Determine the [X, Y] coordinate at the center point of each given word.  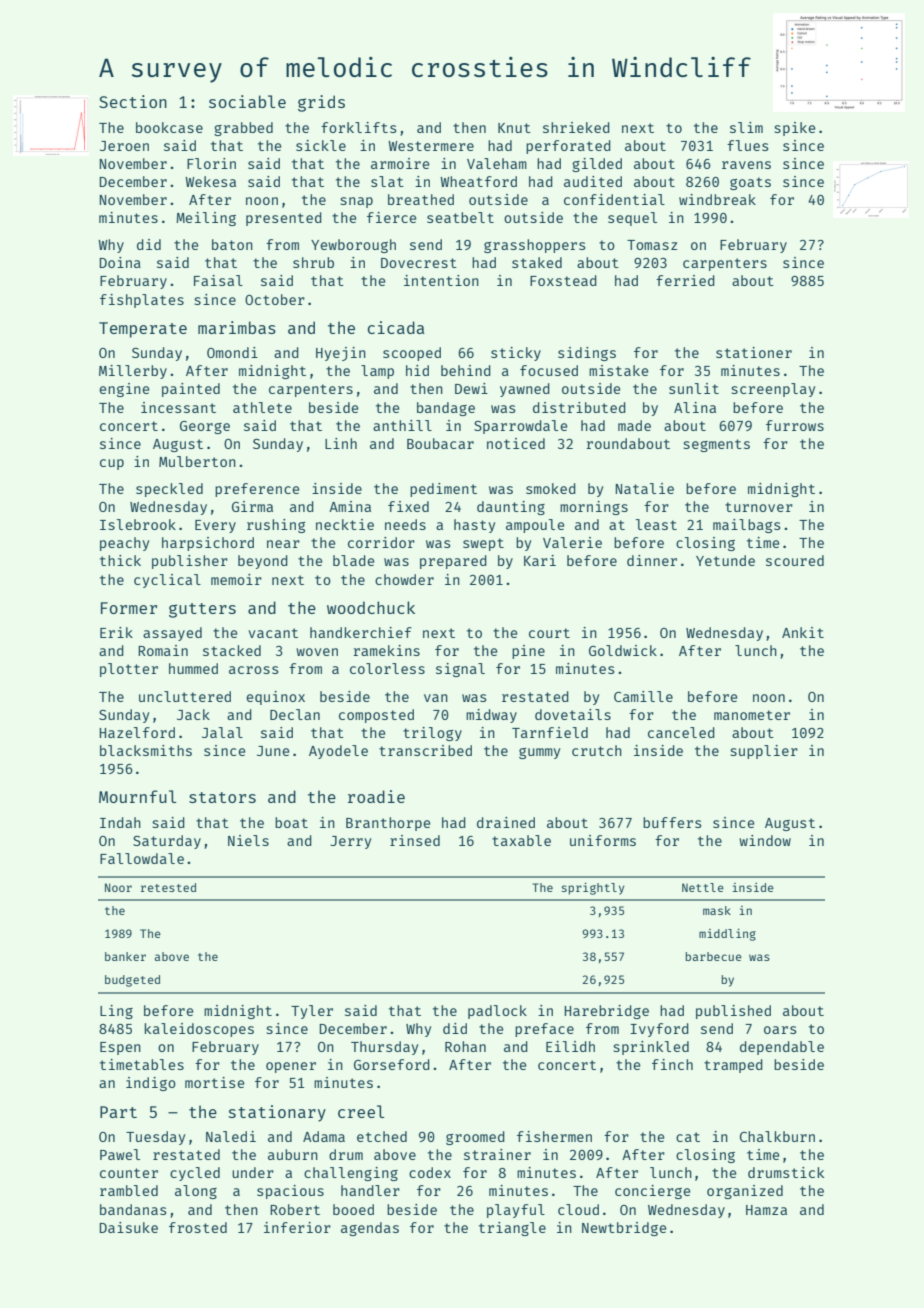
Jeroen [124, 146]
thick [120, 560]
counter [129, 1173]
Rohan [465, 1046]
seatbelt [460, 217]
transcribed [425, 750]
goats [750, 183]
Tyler [312, 1012]
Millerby [133, 372]
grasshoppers [534, 246]
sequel [632, 219]
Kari [540, 560]
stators [222, 797]
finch [672, 1064]
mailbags [746, 526]
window [765, 840]
